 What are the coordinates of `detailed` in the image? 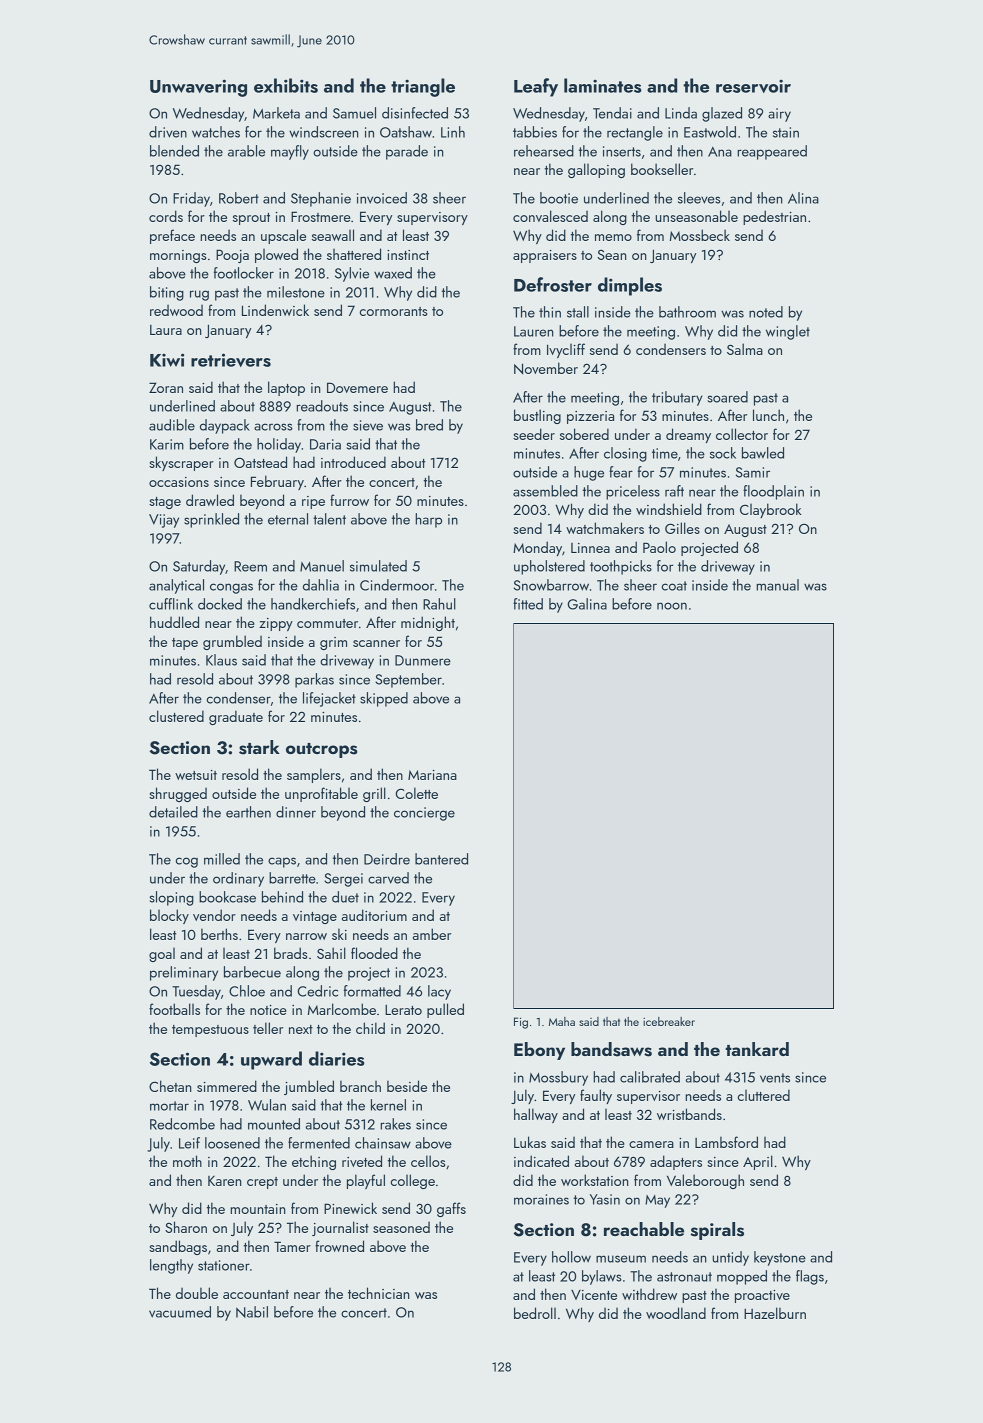 It's located at (173, 812).
